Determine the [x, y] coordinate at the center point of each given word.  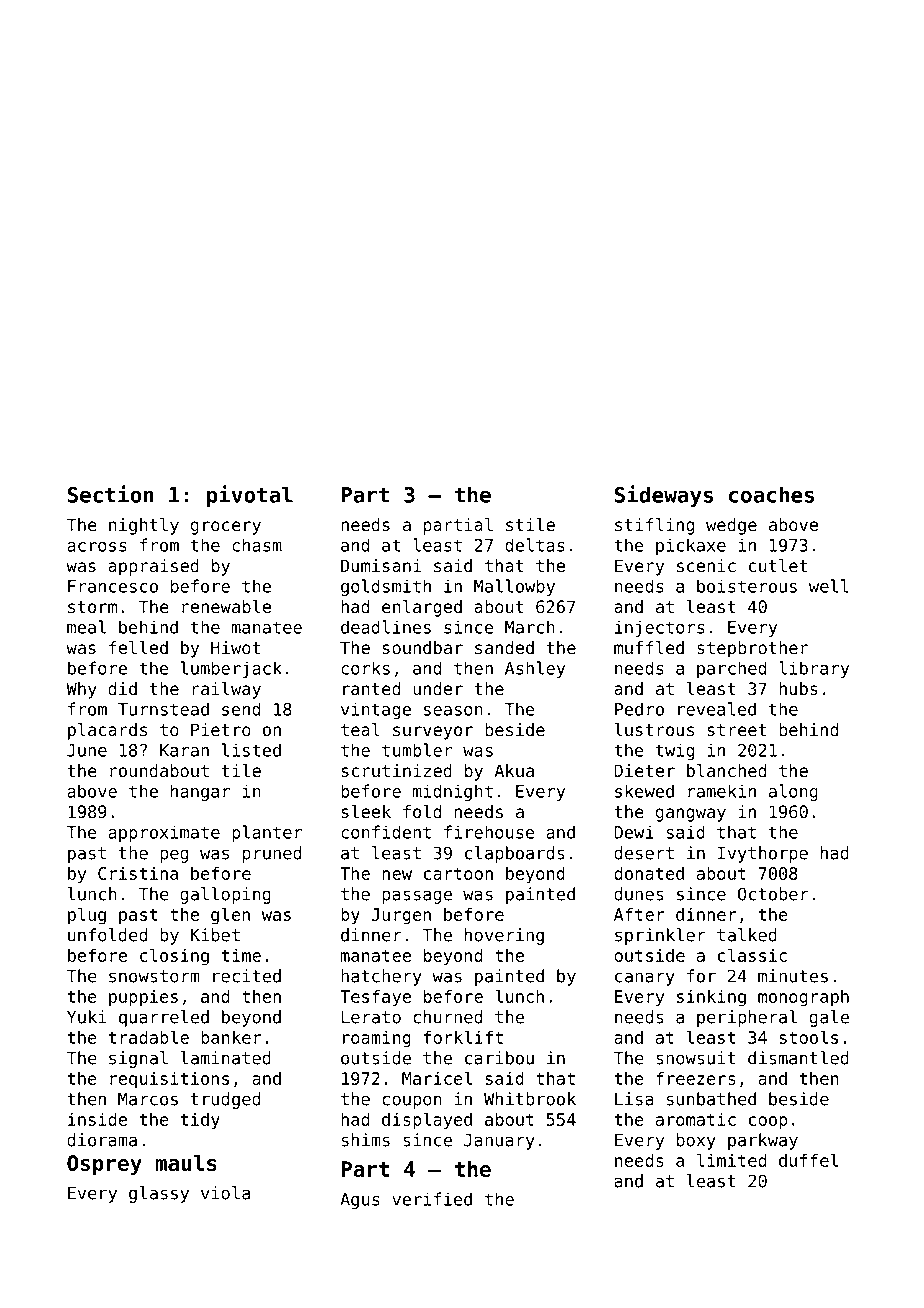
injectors [660, 628]
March [530, 627]
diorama [102, 1140]
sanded [504, 648]
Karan [184, 750]
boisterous [747, 586]
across [97, 547]
